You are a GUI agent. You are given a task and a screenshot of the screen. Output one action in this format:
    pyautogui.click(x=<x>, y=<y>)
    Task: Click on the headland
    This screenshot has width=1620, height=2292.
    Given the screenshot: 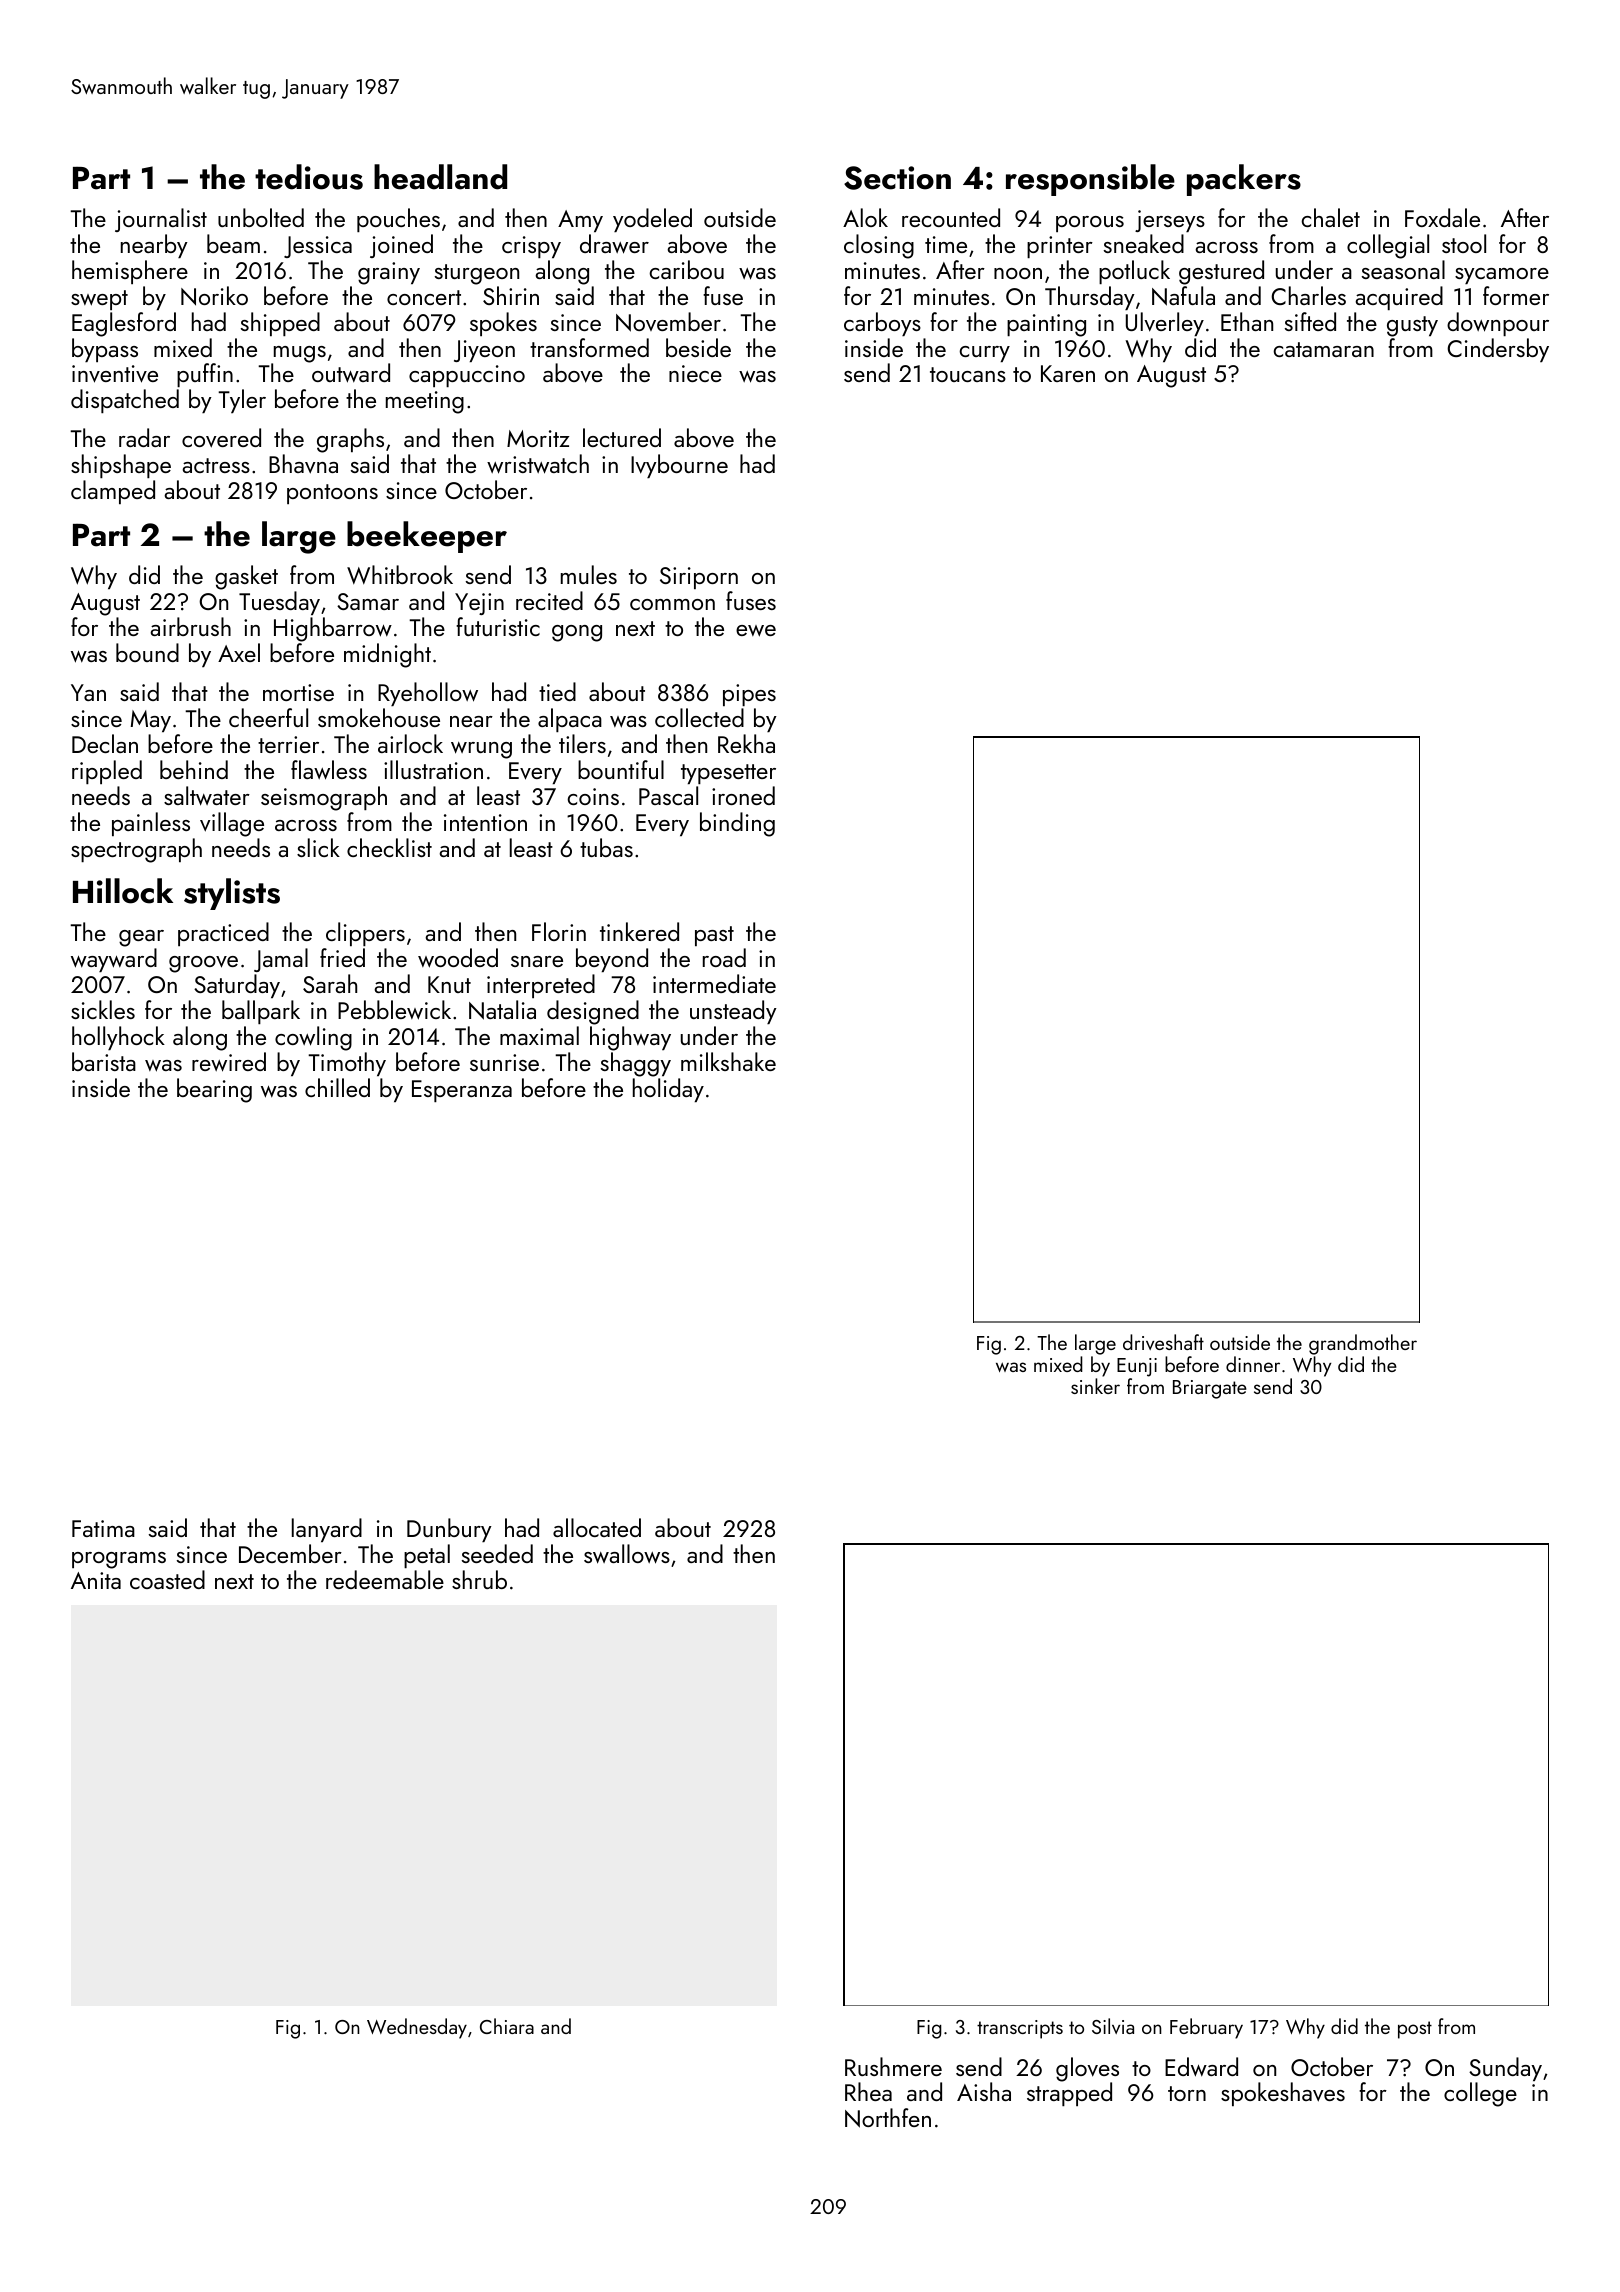 What is the action you would take?
    pyautogui.click(x=440, y=177)
